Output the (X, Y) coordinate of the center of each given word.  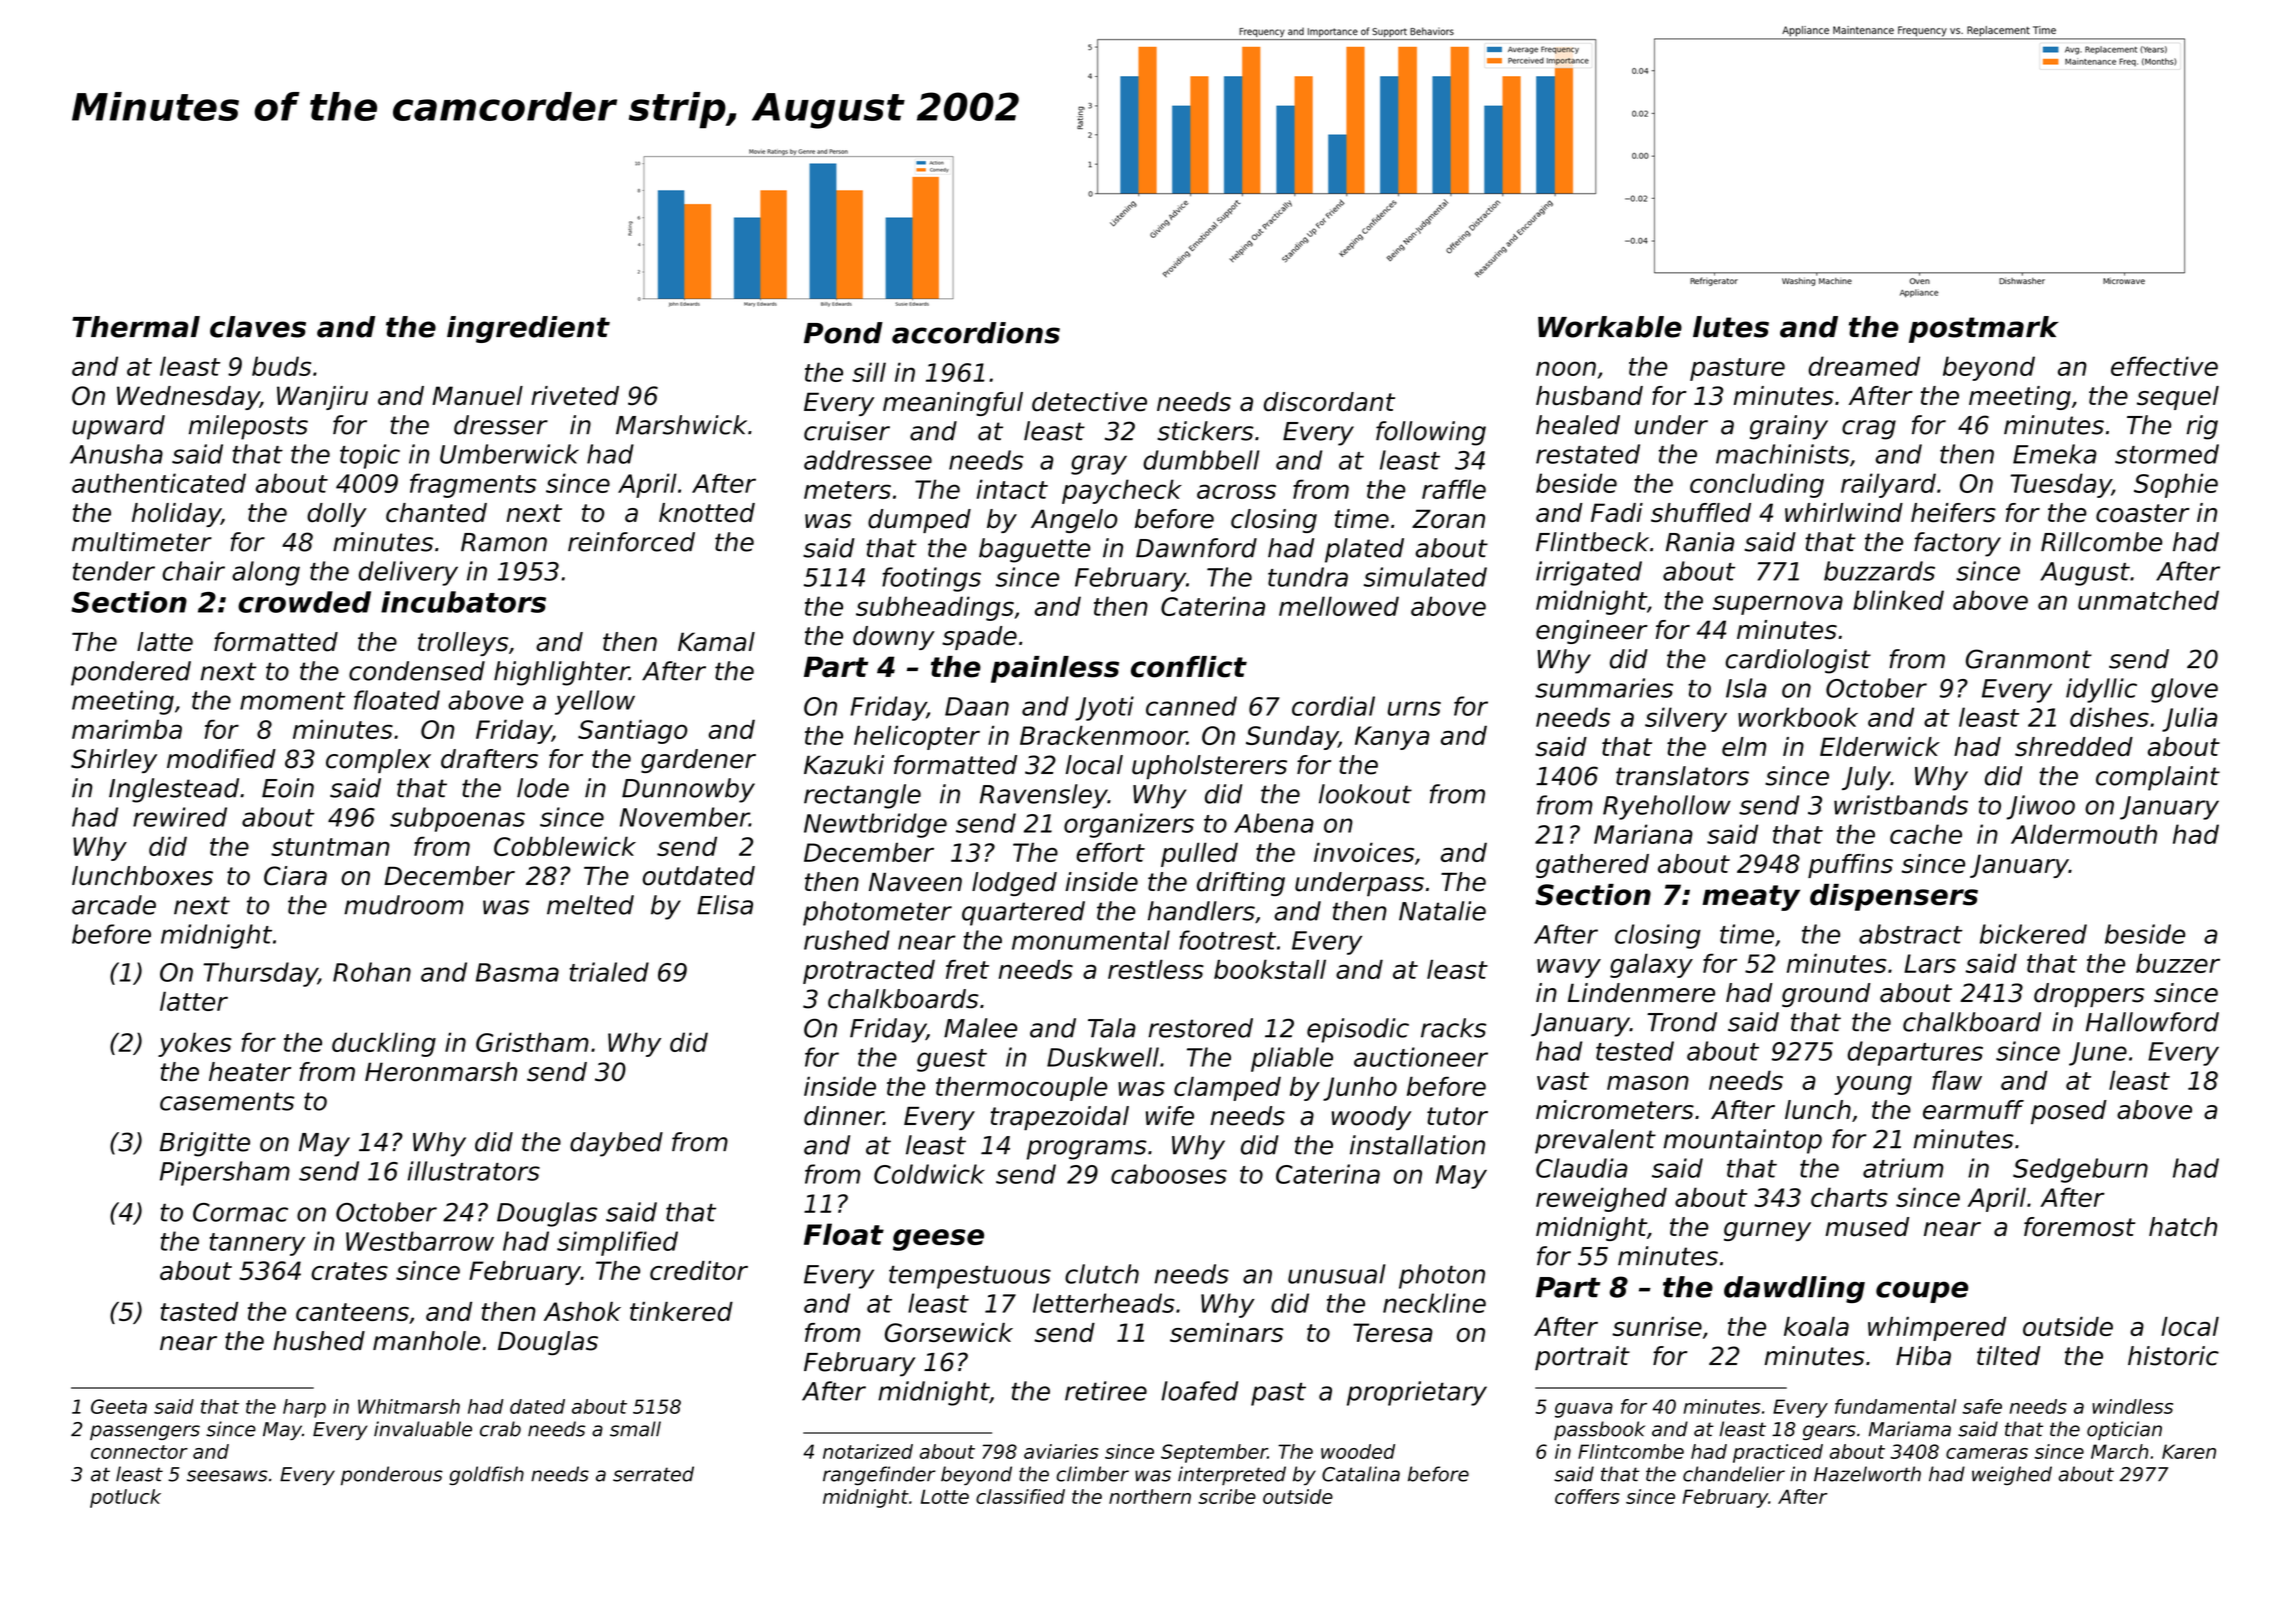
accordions (976, 333)
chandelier (1734, 1474)
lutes (1731, 327)
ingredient (528, 329)
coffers (1587, 1496)
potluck (125, 1498)
